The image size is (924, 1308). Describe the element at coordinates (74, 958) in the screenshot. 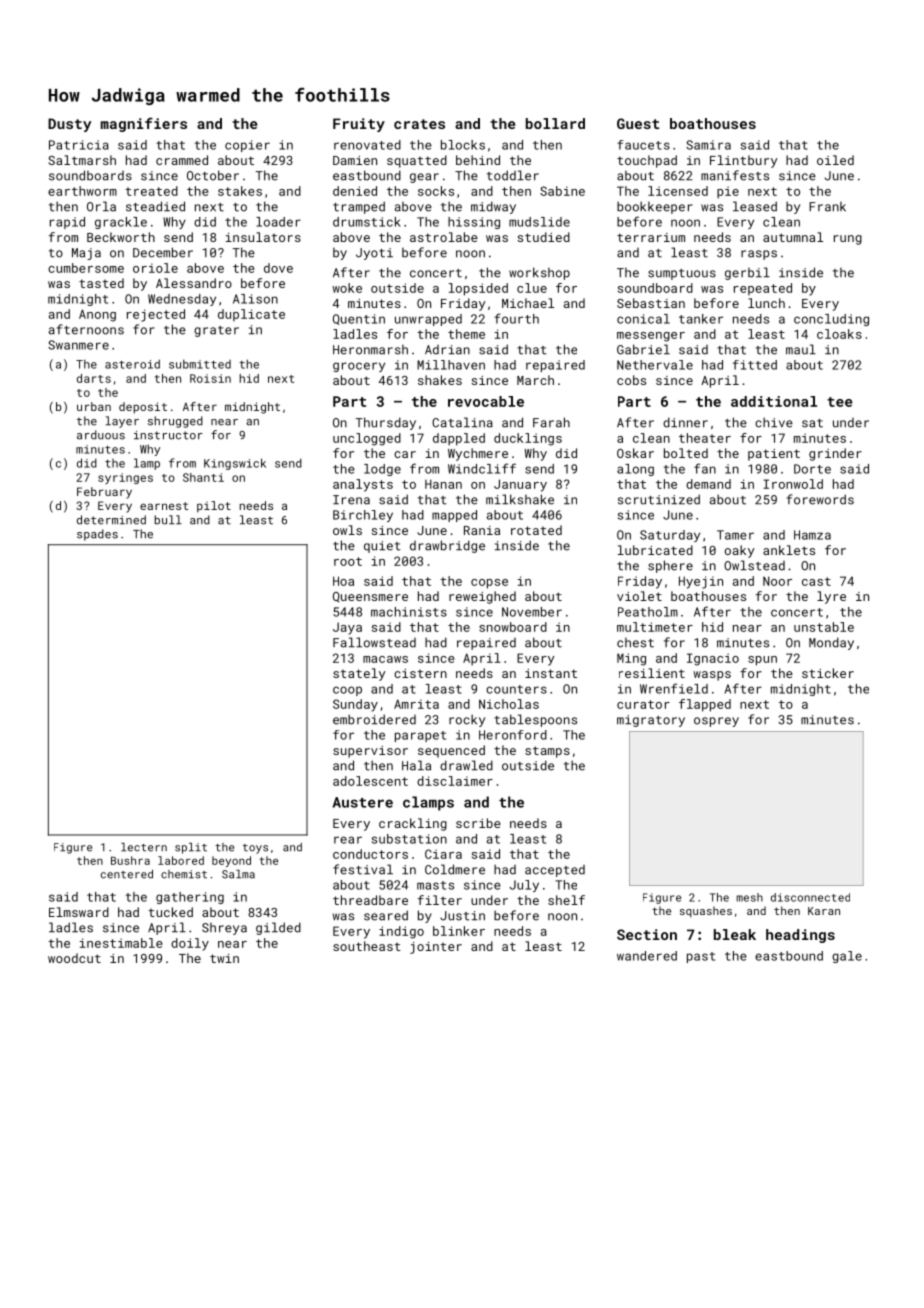

I see `woodcut` at that location.
